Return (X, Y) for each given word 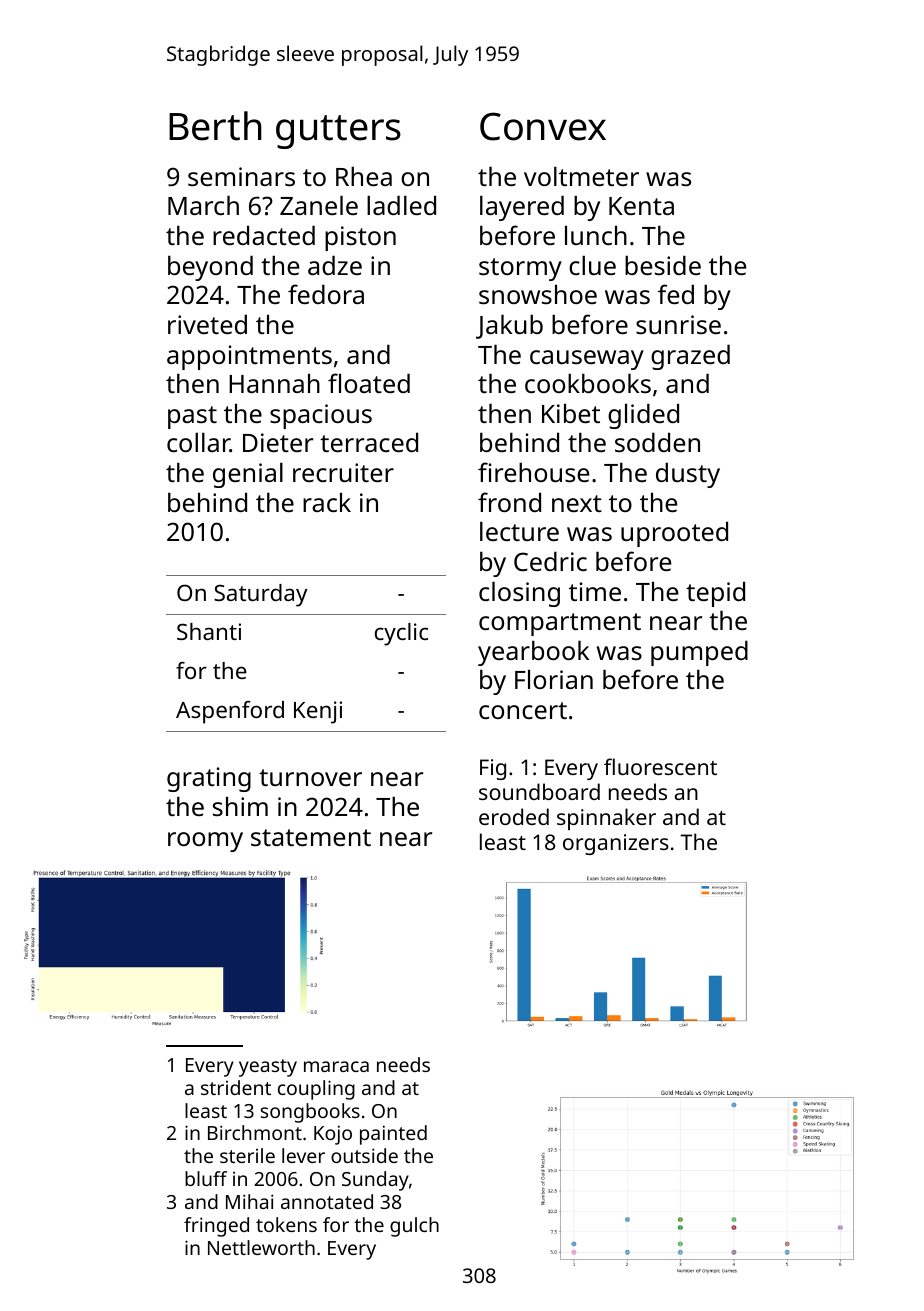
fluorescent (660, 766)
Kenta (641, 206)
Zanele (319, 205)
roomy (205, 842)
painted (393, 1135)
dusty (688, 475)
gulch (414, 1227)
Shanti (209, 631)
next (577, 503)
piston (360, 238)
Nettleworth (261, 1247)
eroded (514, 816)
